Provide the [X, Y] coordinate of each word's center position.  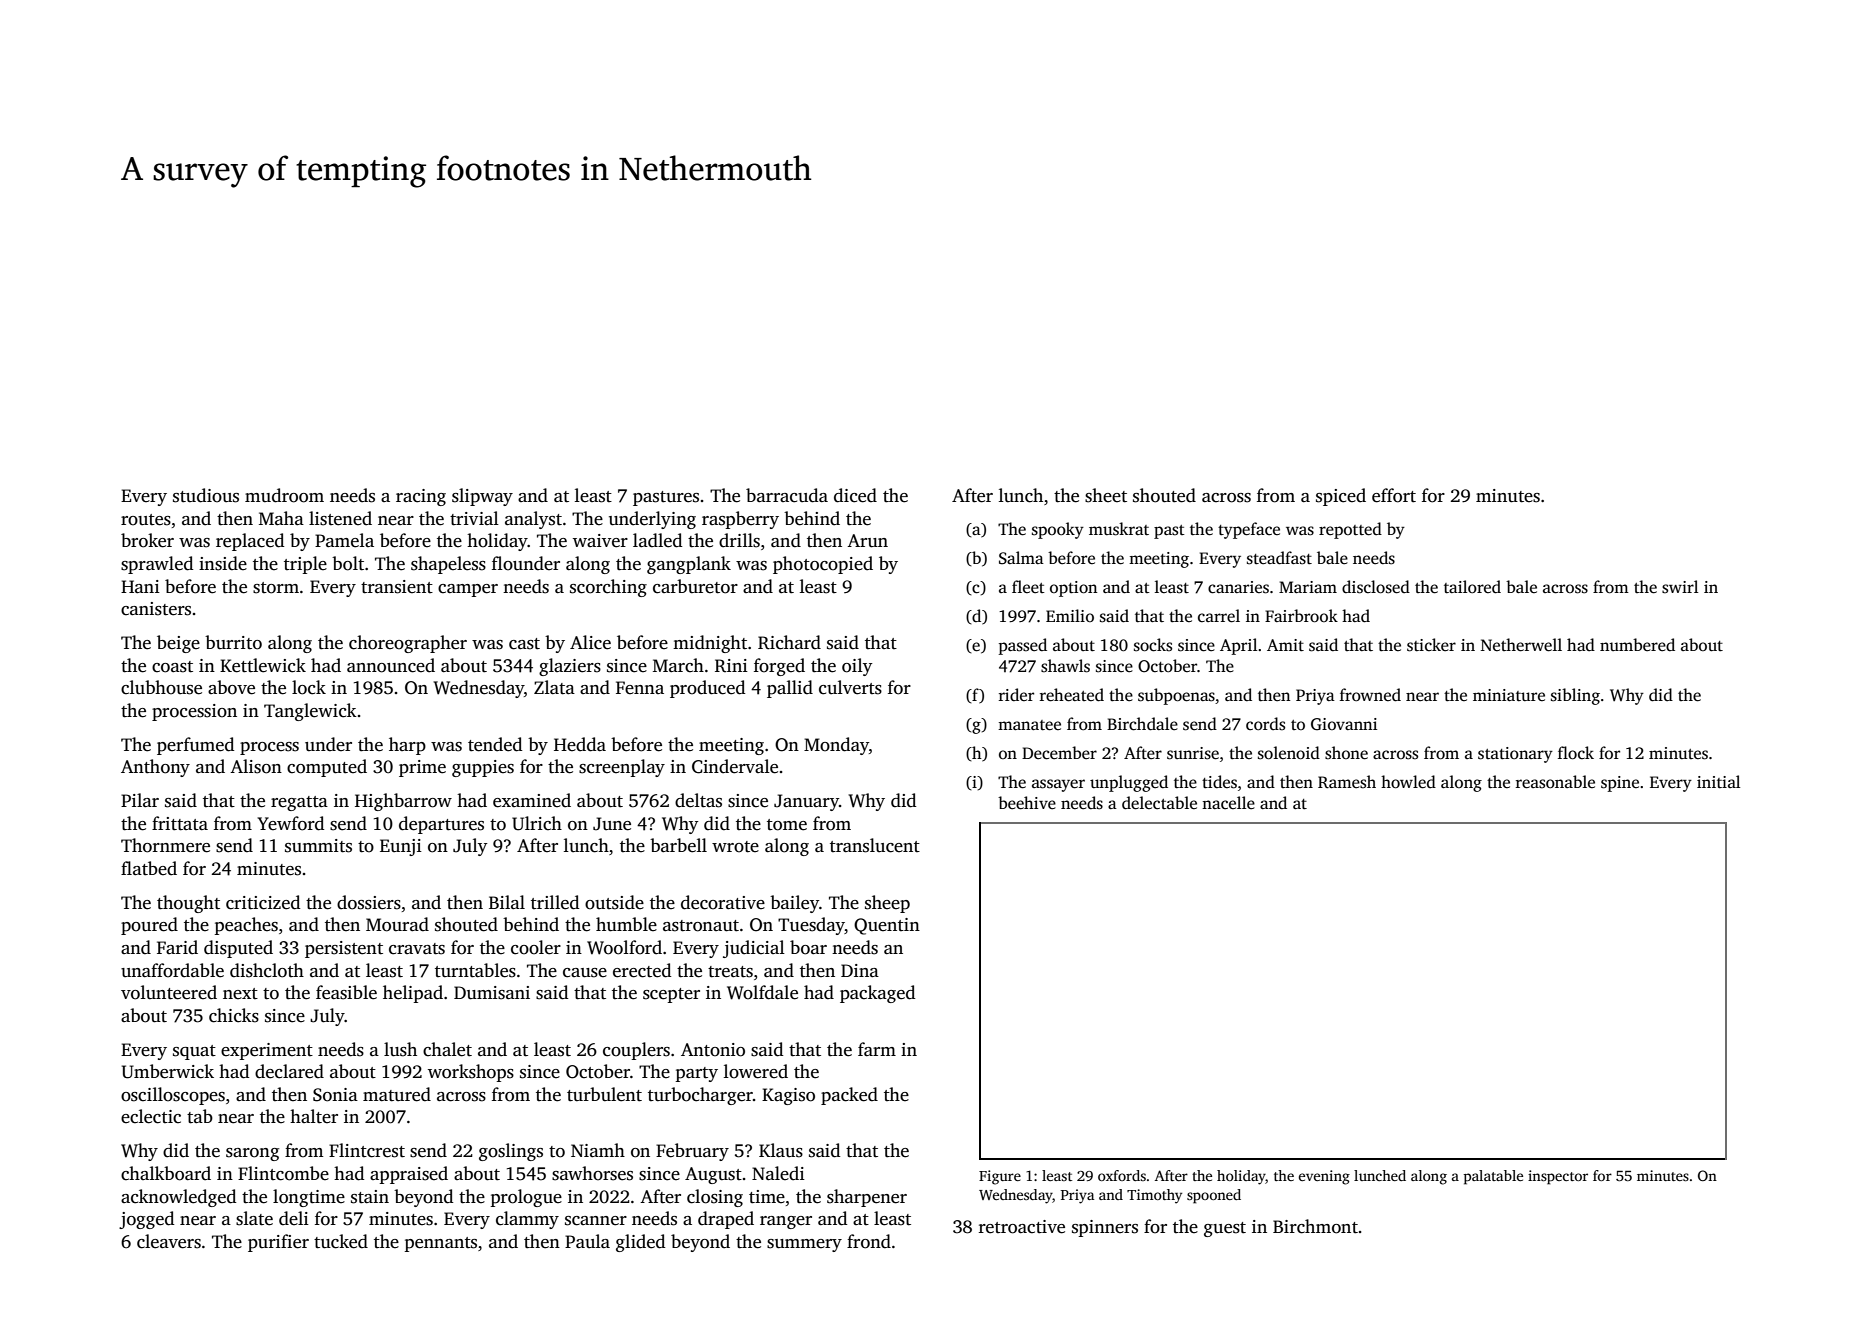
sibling [1575, 696]
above [231, 687]
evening [1324, 1177]
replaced [250, 542]
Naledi [778, 1173]
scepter [671, 995]
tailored [1472, 587]
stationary [1515, 755]
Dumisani [492, 993]
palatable [1493, 1177]
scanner [596, 1221]
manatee [1029, 725]
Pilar [140, 800]
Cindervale [735, 766]
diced [855, 495]
